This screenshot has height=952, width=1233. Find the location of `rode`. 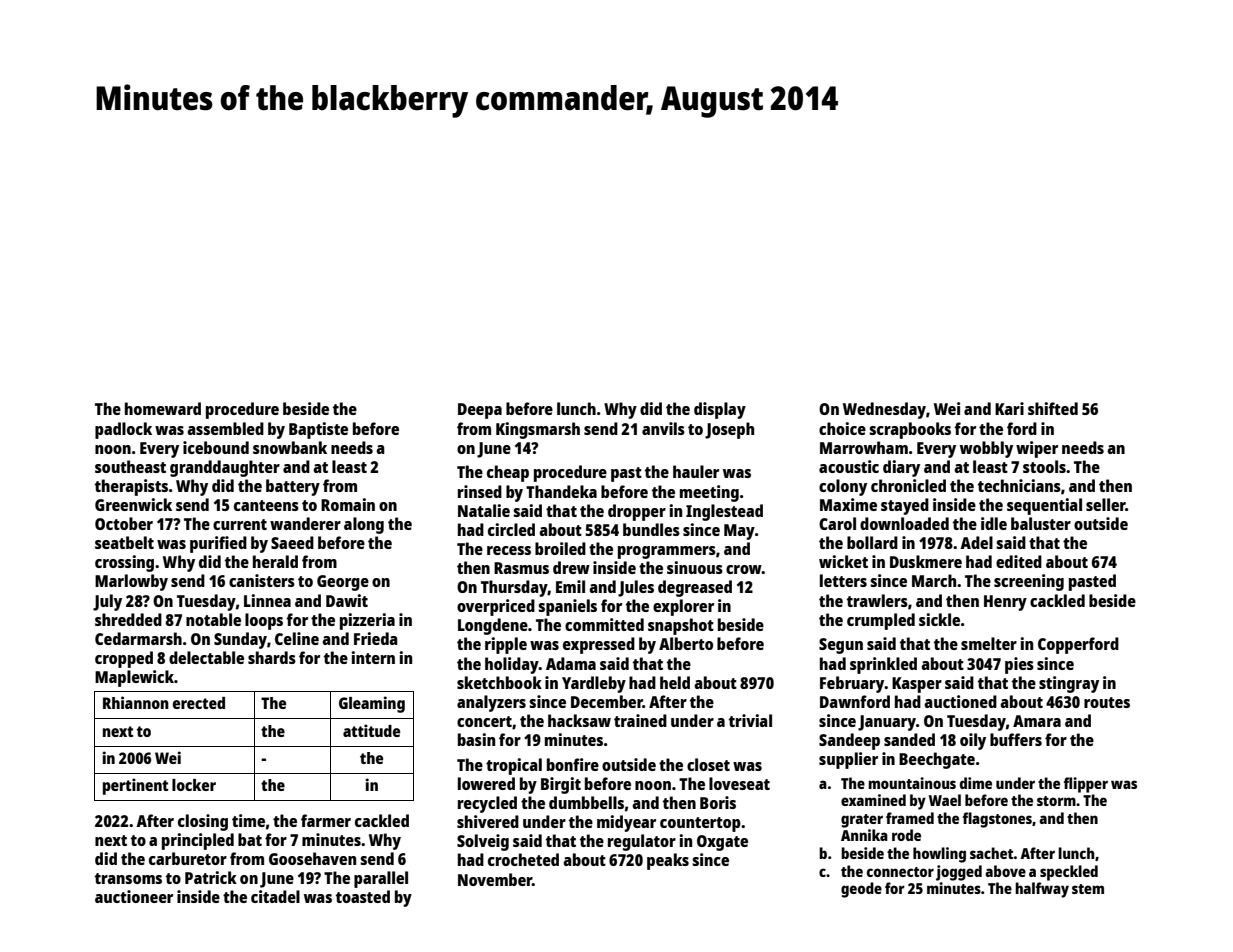

rode is located at coordinates (906, 835).
